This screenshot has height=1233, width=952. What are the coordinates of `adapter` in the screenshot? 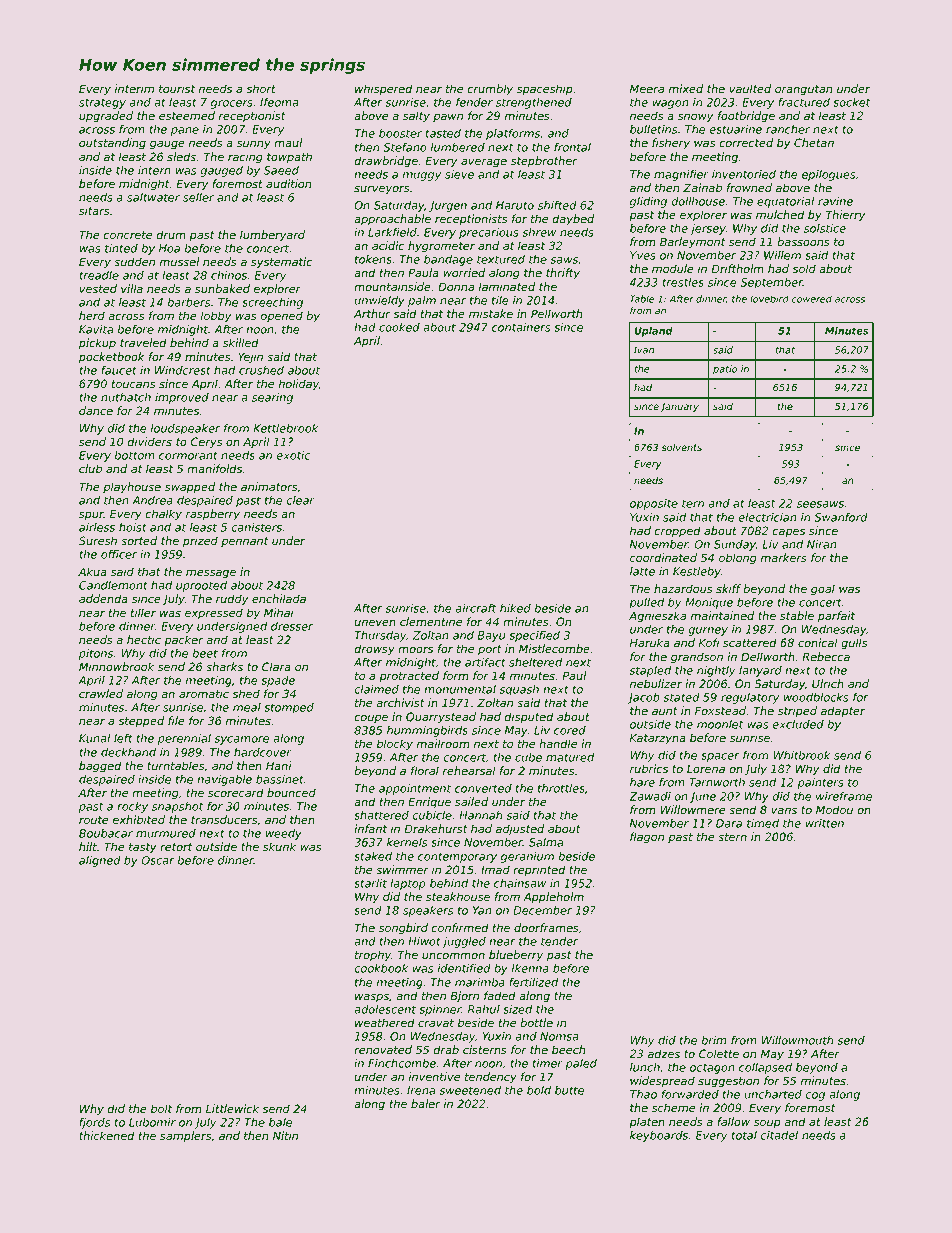 It's located at (843, 711).
